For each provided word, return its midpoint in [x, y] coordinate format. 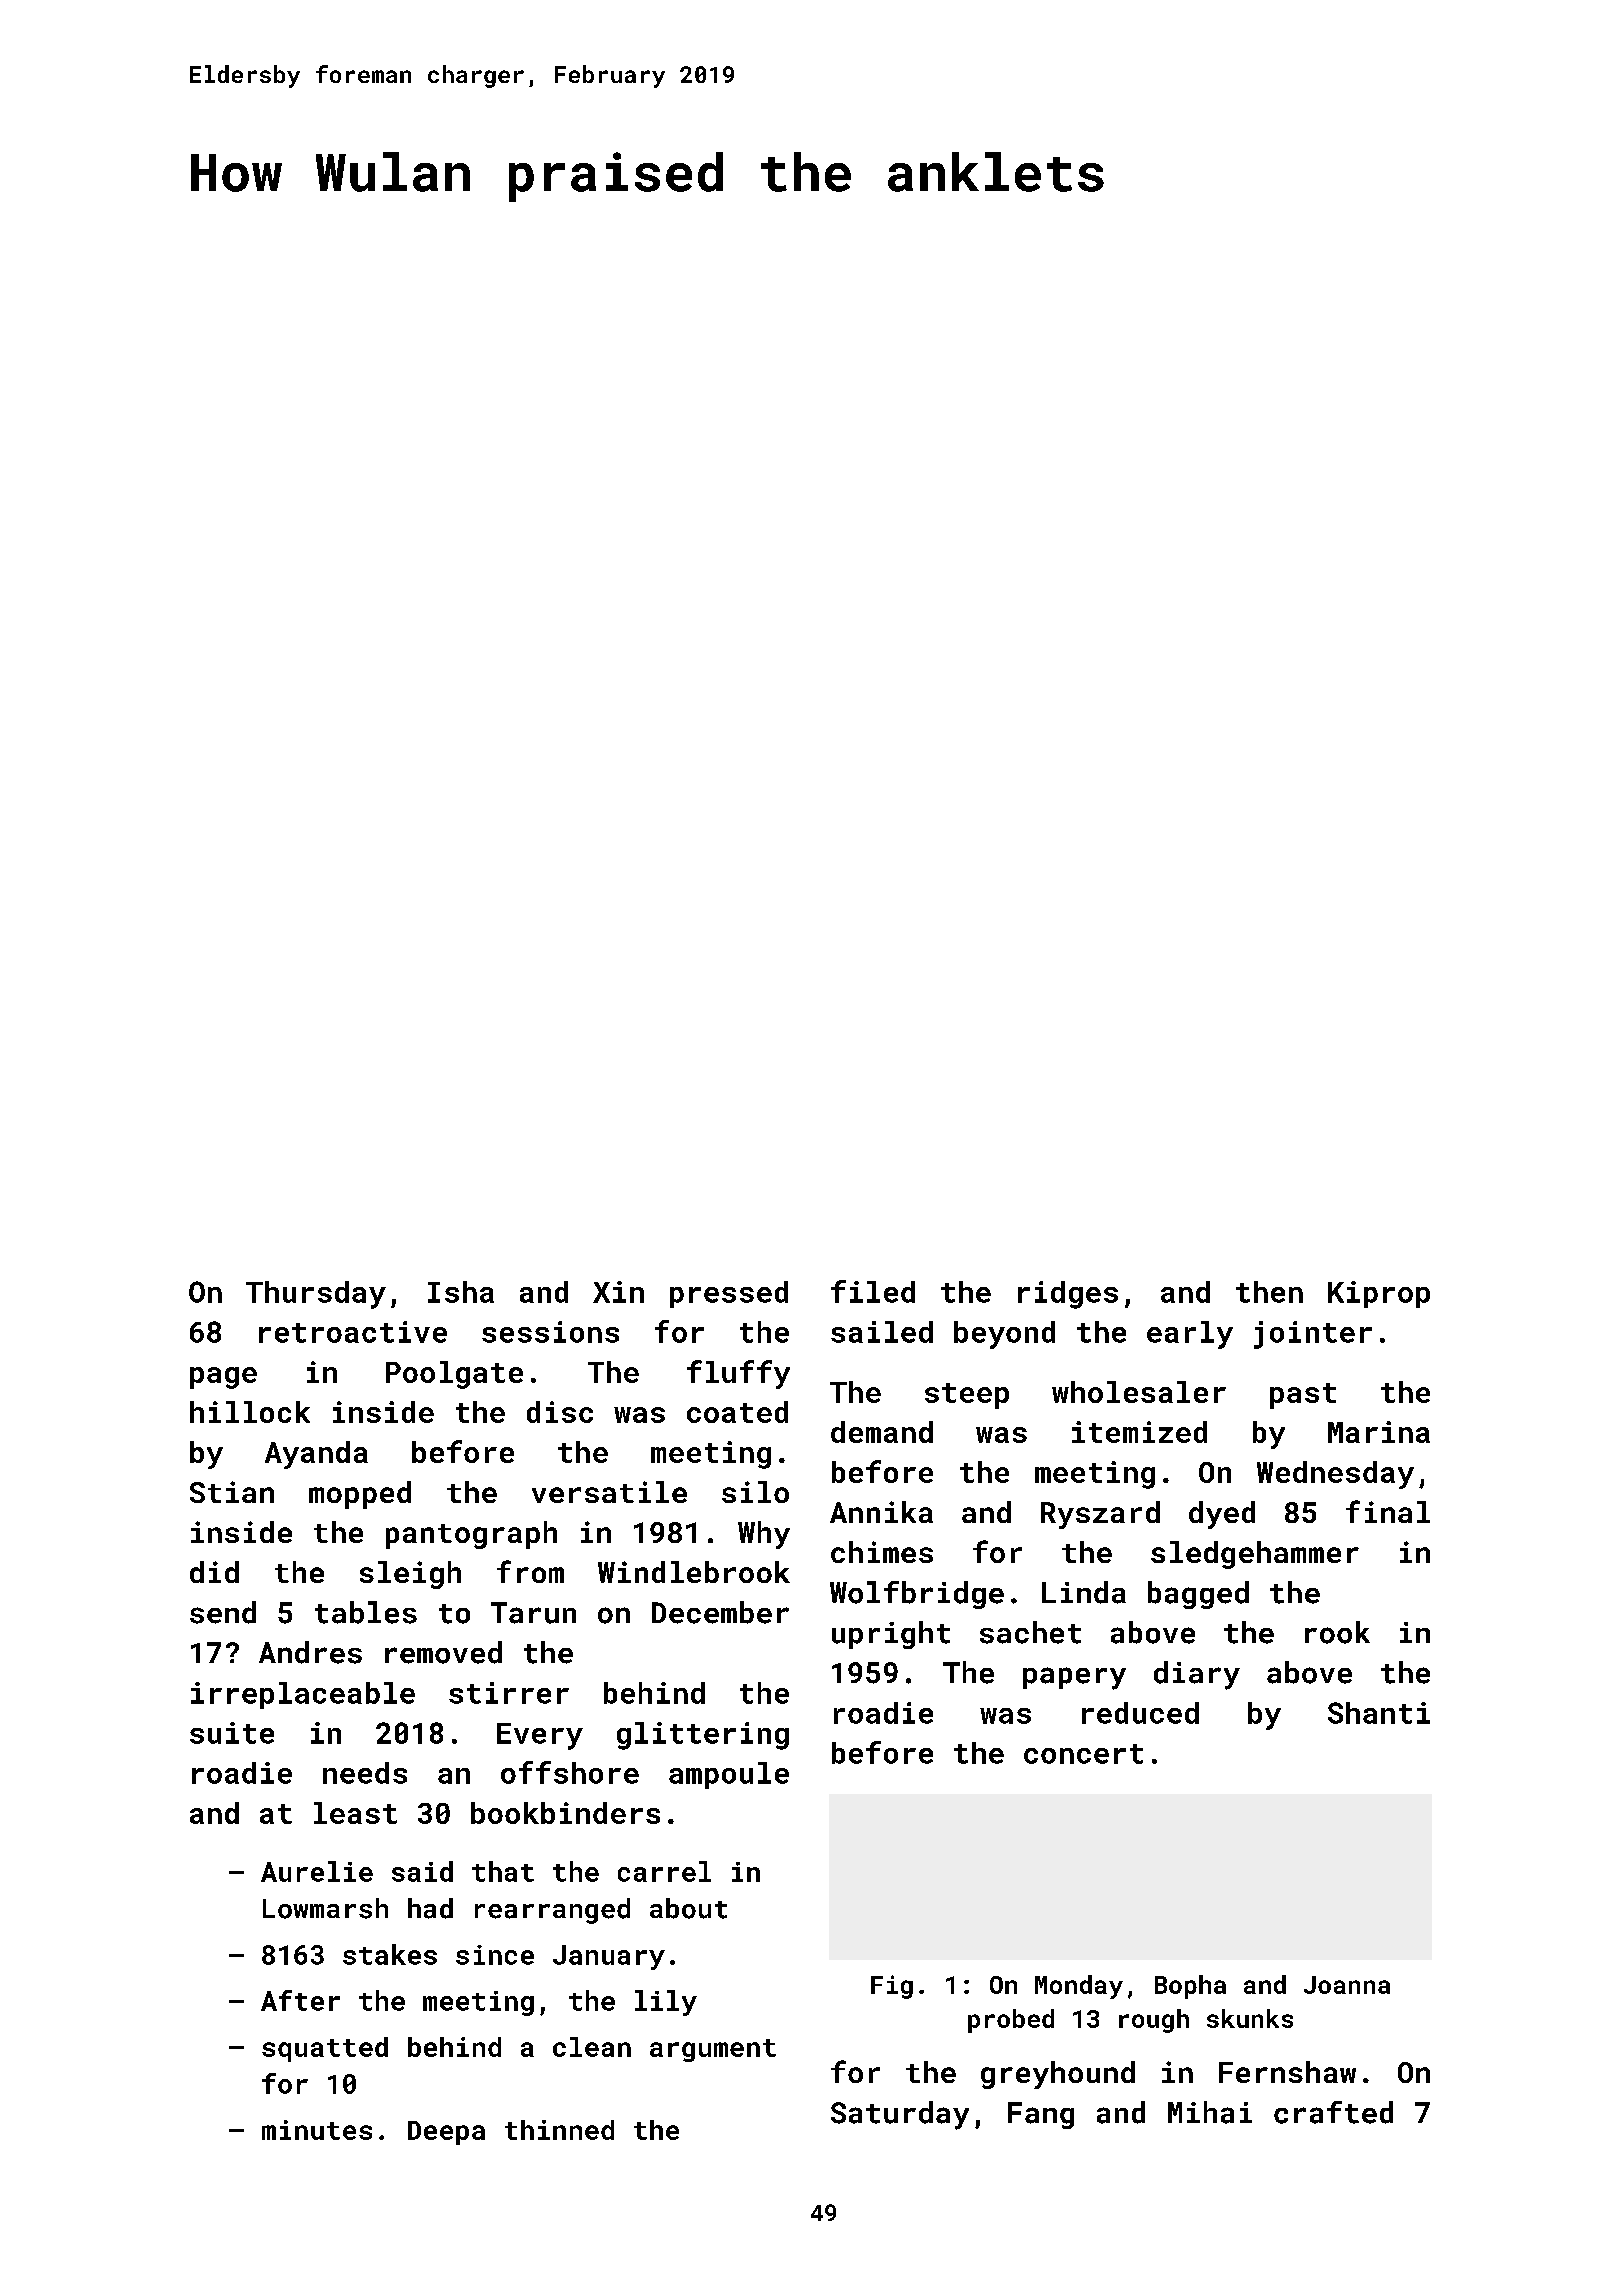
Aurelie [317, 1871]
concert [1083, 1754]
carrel [664, 1871]
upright [891, 1635]
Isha [461, 1292]
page [223, 1378]
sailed [882, 1332]
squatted [325, 2049]
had [430, 1908]
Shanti [1379, 1713]
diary [1197, 1675]
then [1269, 1292]
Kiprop [1379, 1294]
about [688, 1908]
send [223, 1612]
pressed [729, 1294]
